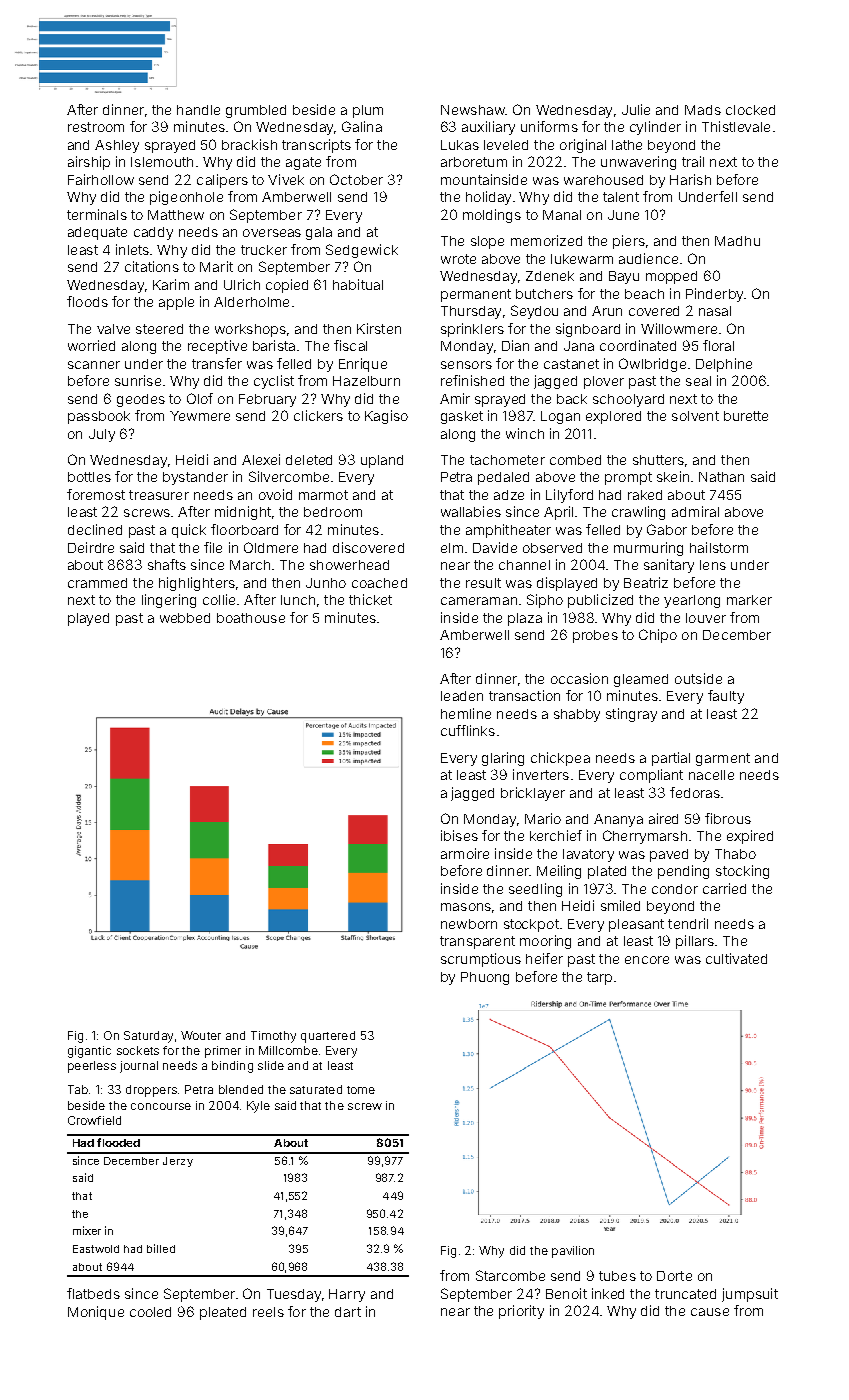 This screenshot has height=1400, width=849. I want to click on Mads, so click(703, 110).
